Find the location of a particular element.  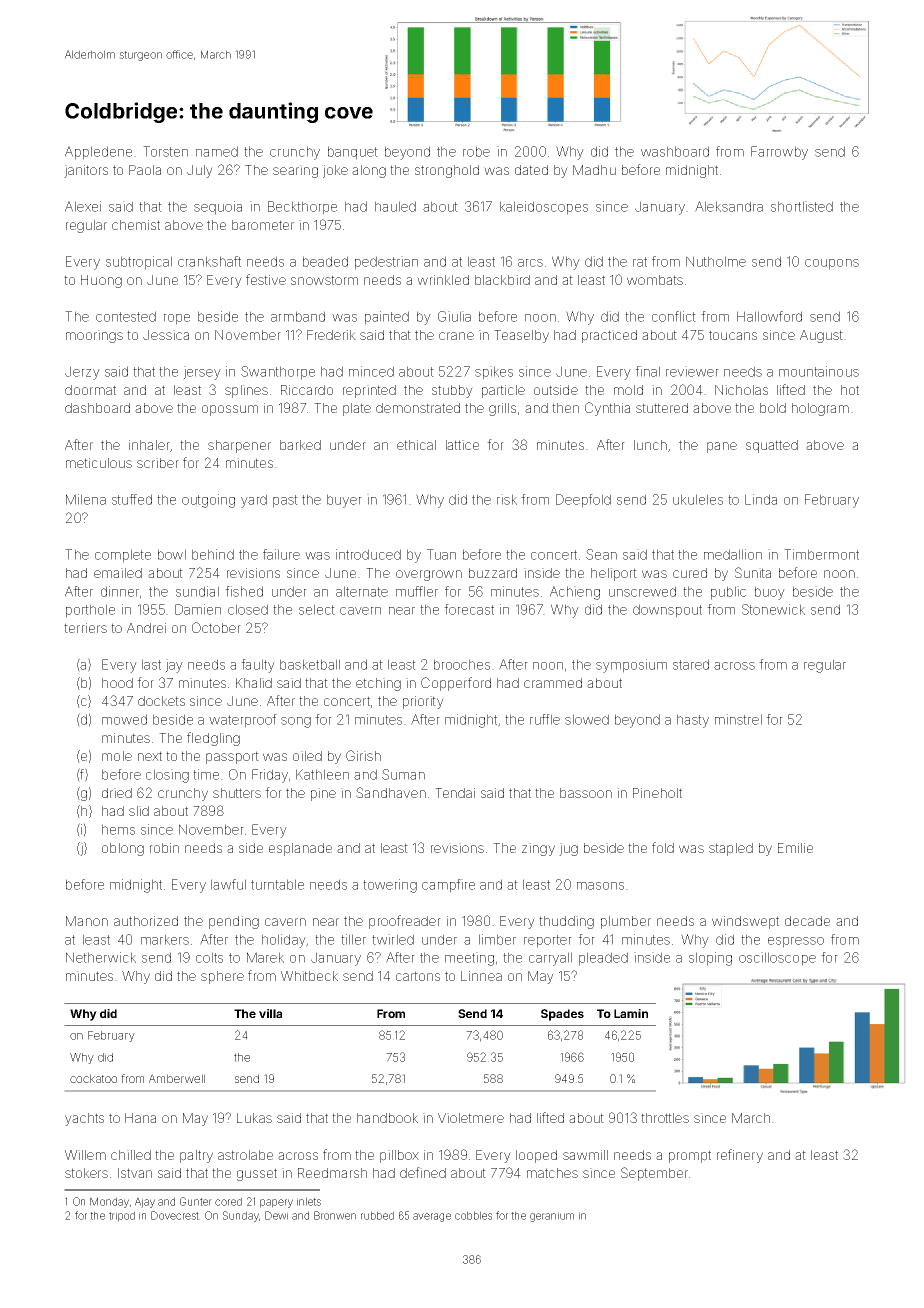

cobbles is located at coordinates (473, 1215).
